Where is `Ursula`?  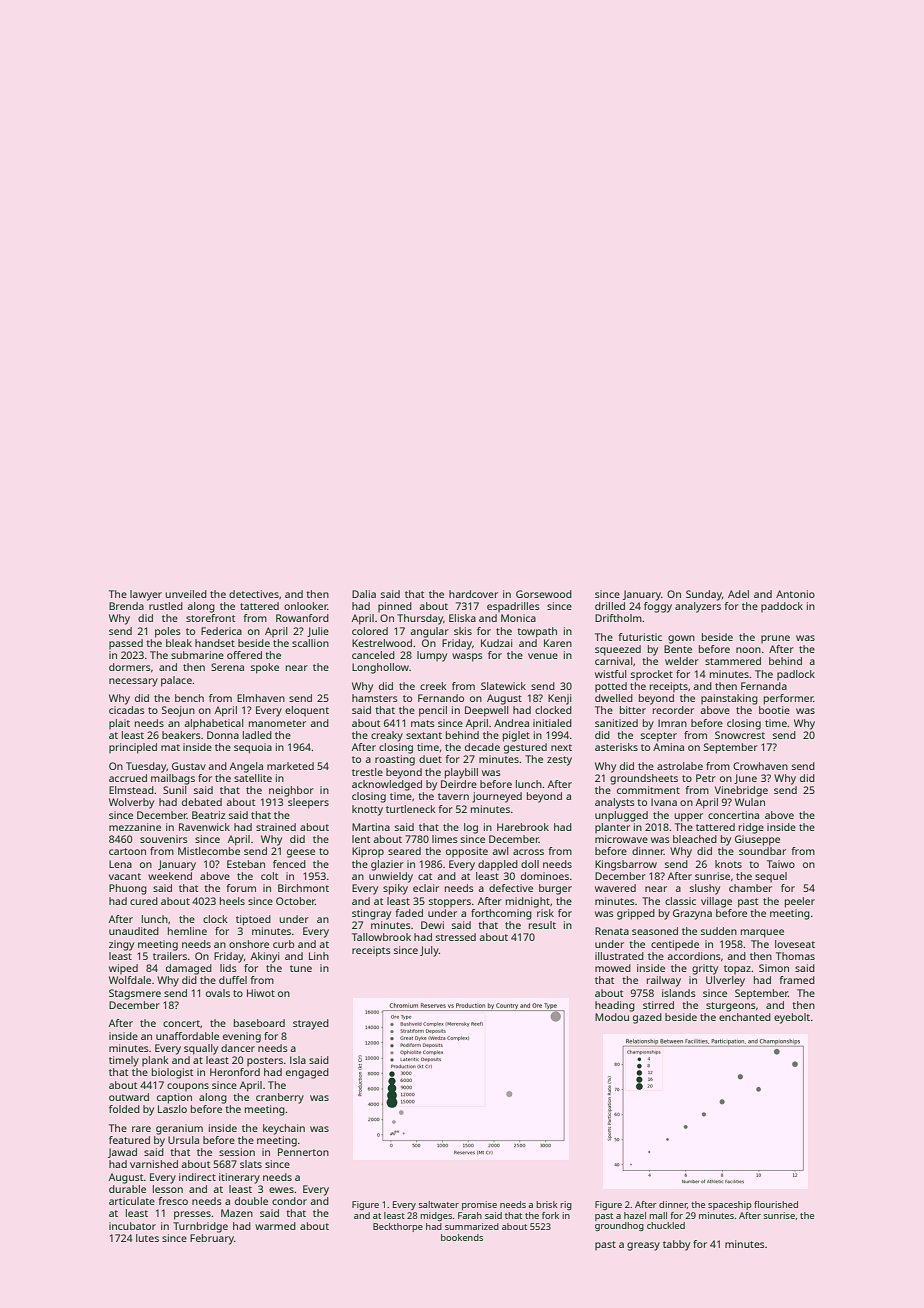
Ursula is located at coordinates (183, 1140).
